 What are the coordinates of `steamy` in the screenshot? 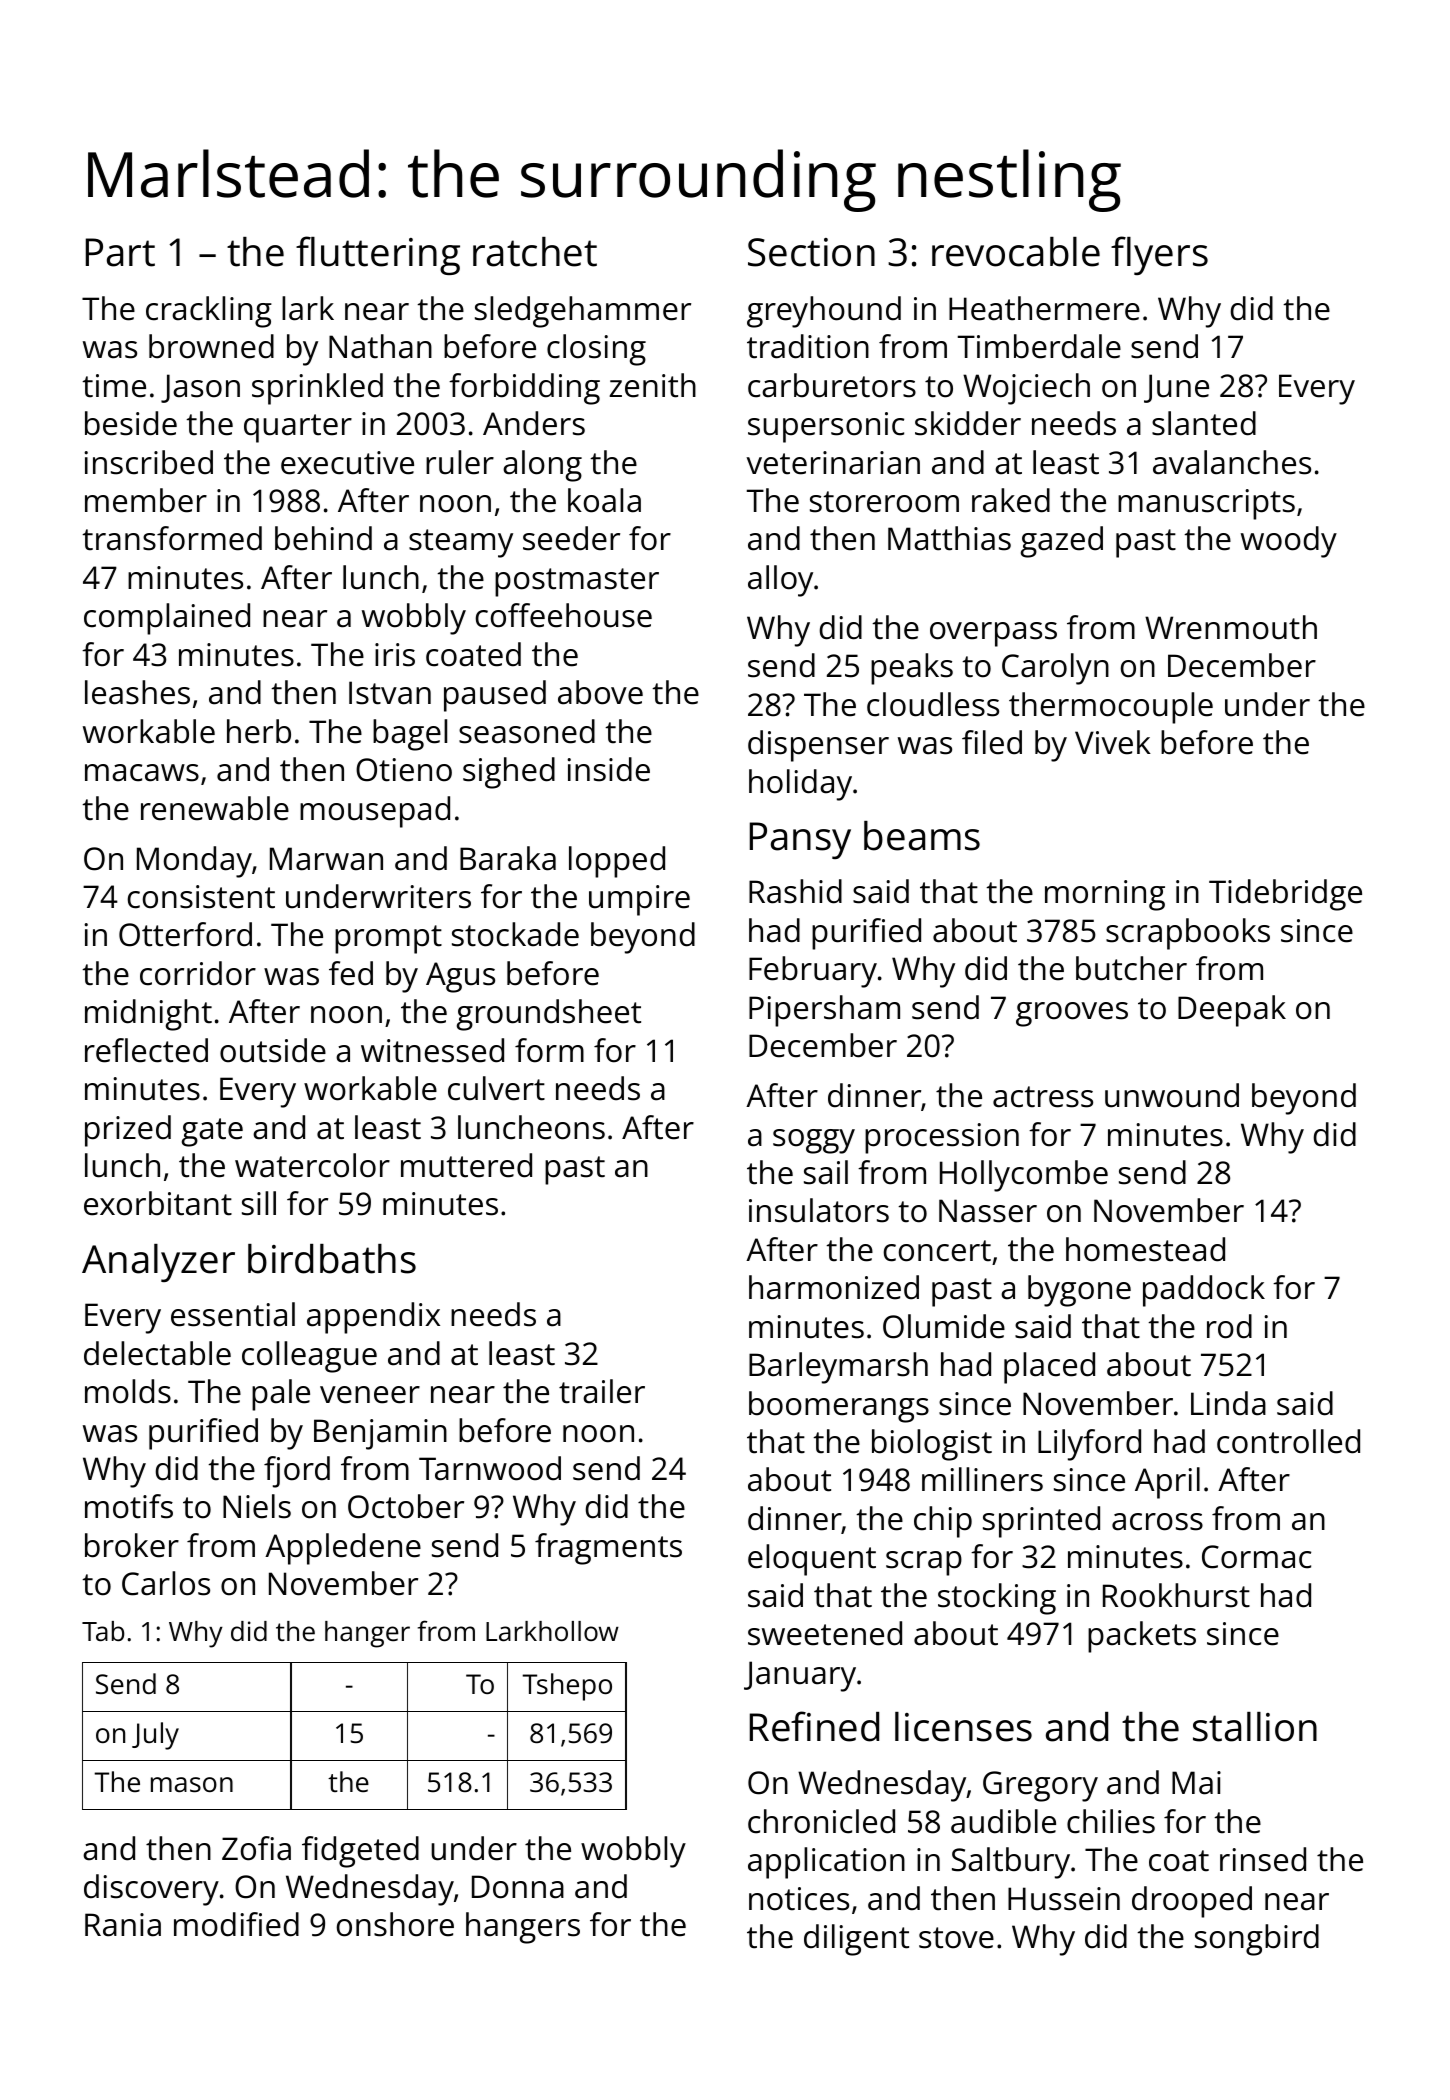 It's located at (461, 543).
